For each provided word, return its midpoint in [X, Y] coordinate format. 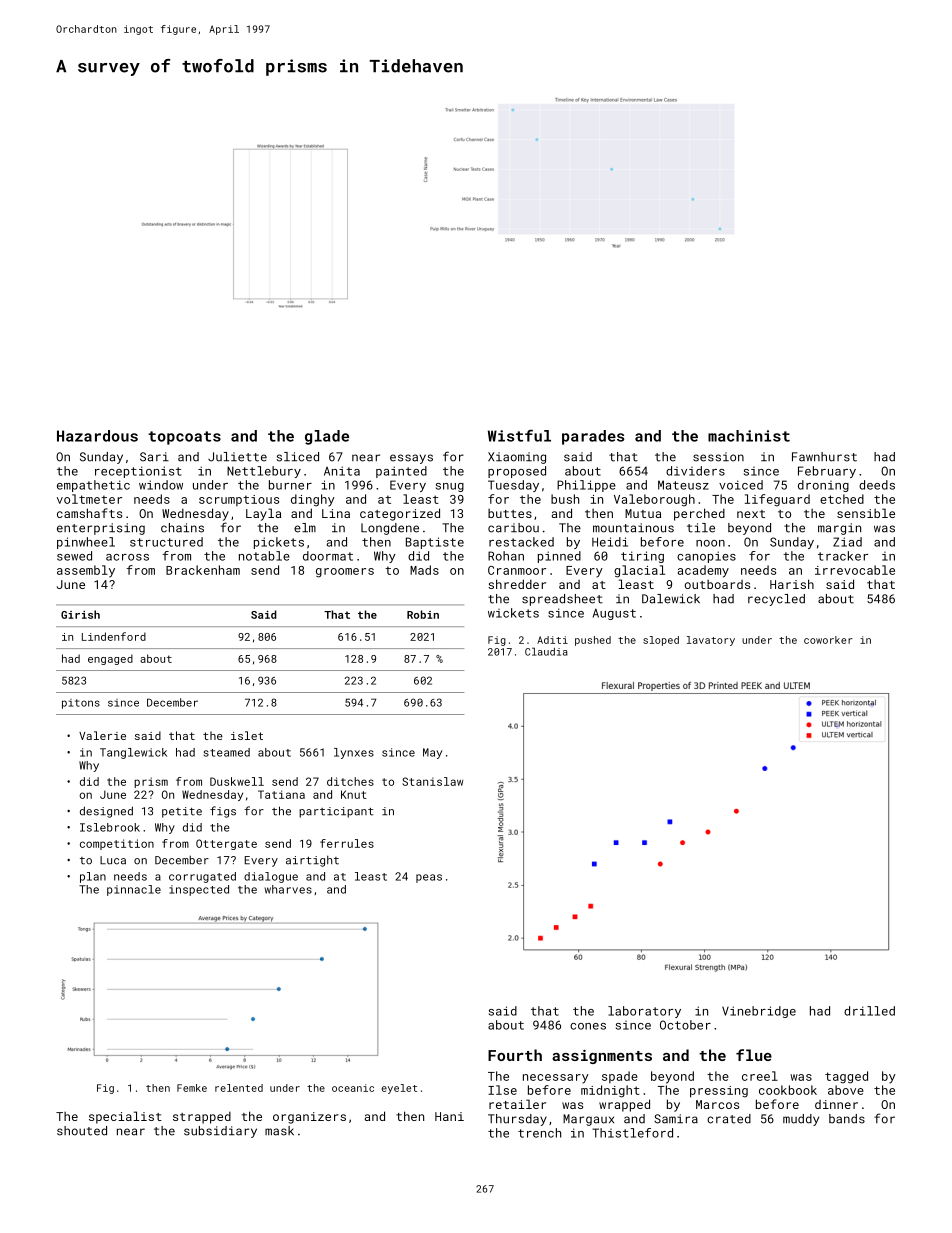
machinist [749, 436]
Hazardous [97, 436]
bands [847, 1119]
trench [539, 1133]
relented [239, 1088]
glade [327, 437]
